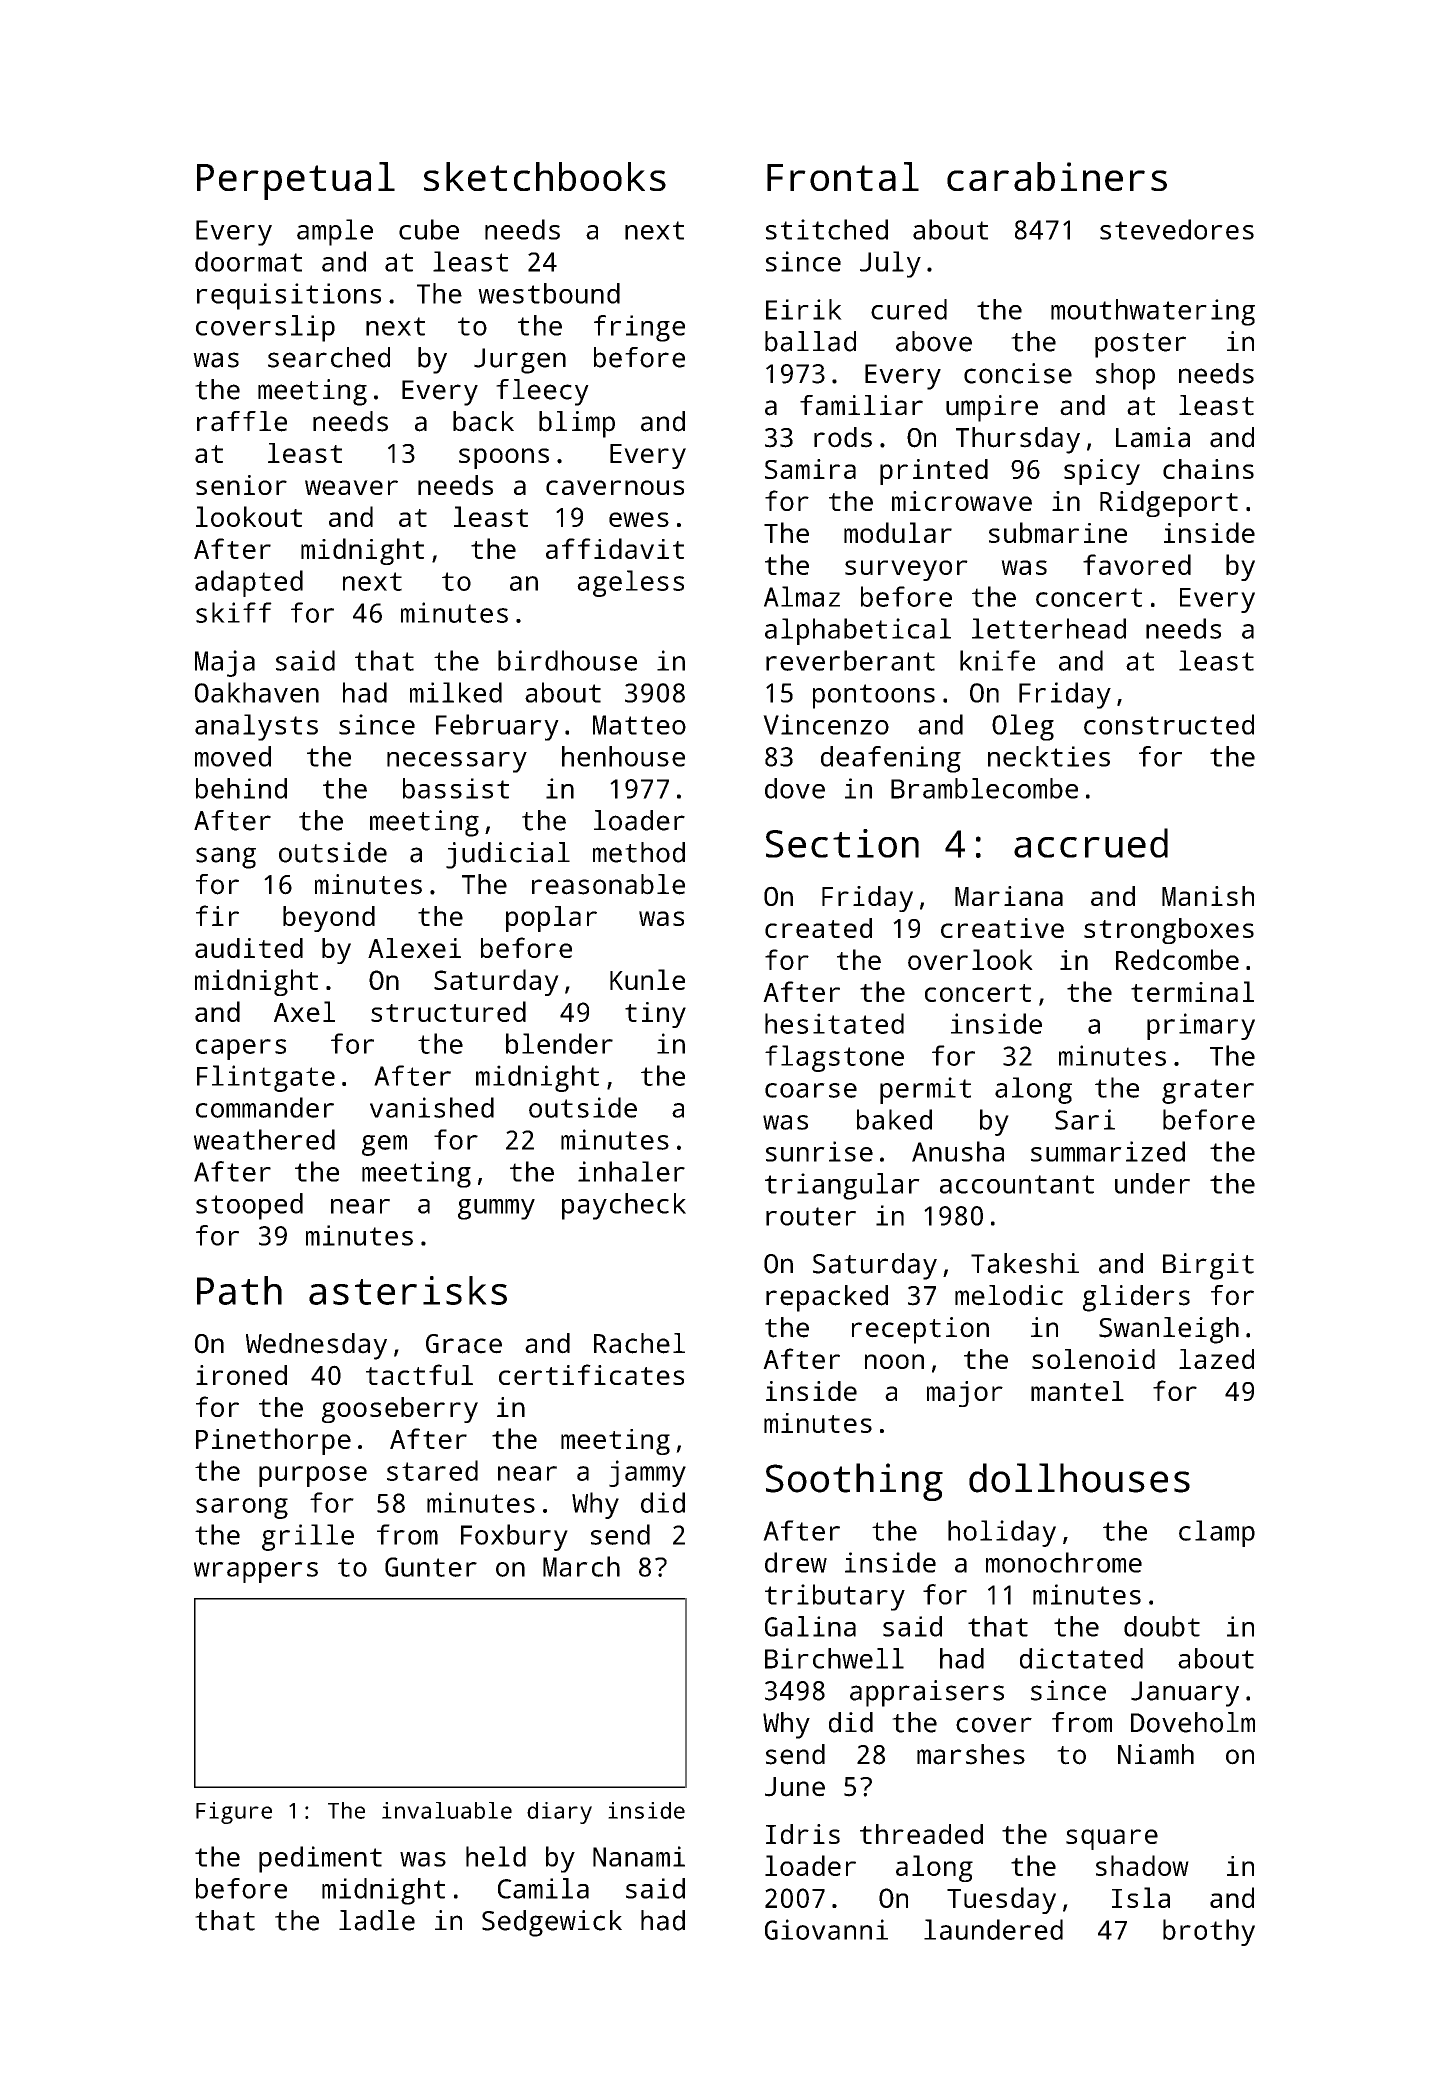 The image size is (1450, 2100). What do you see at coordinates (1057, 176) in the page?
I see `carabiners` at bounding box center [1057, 176].
